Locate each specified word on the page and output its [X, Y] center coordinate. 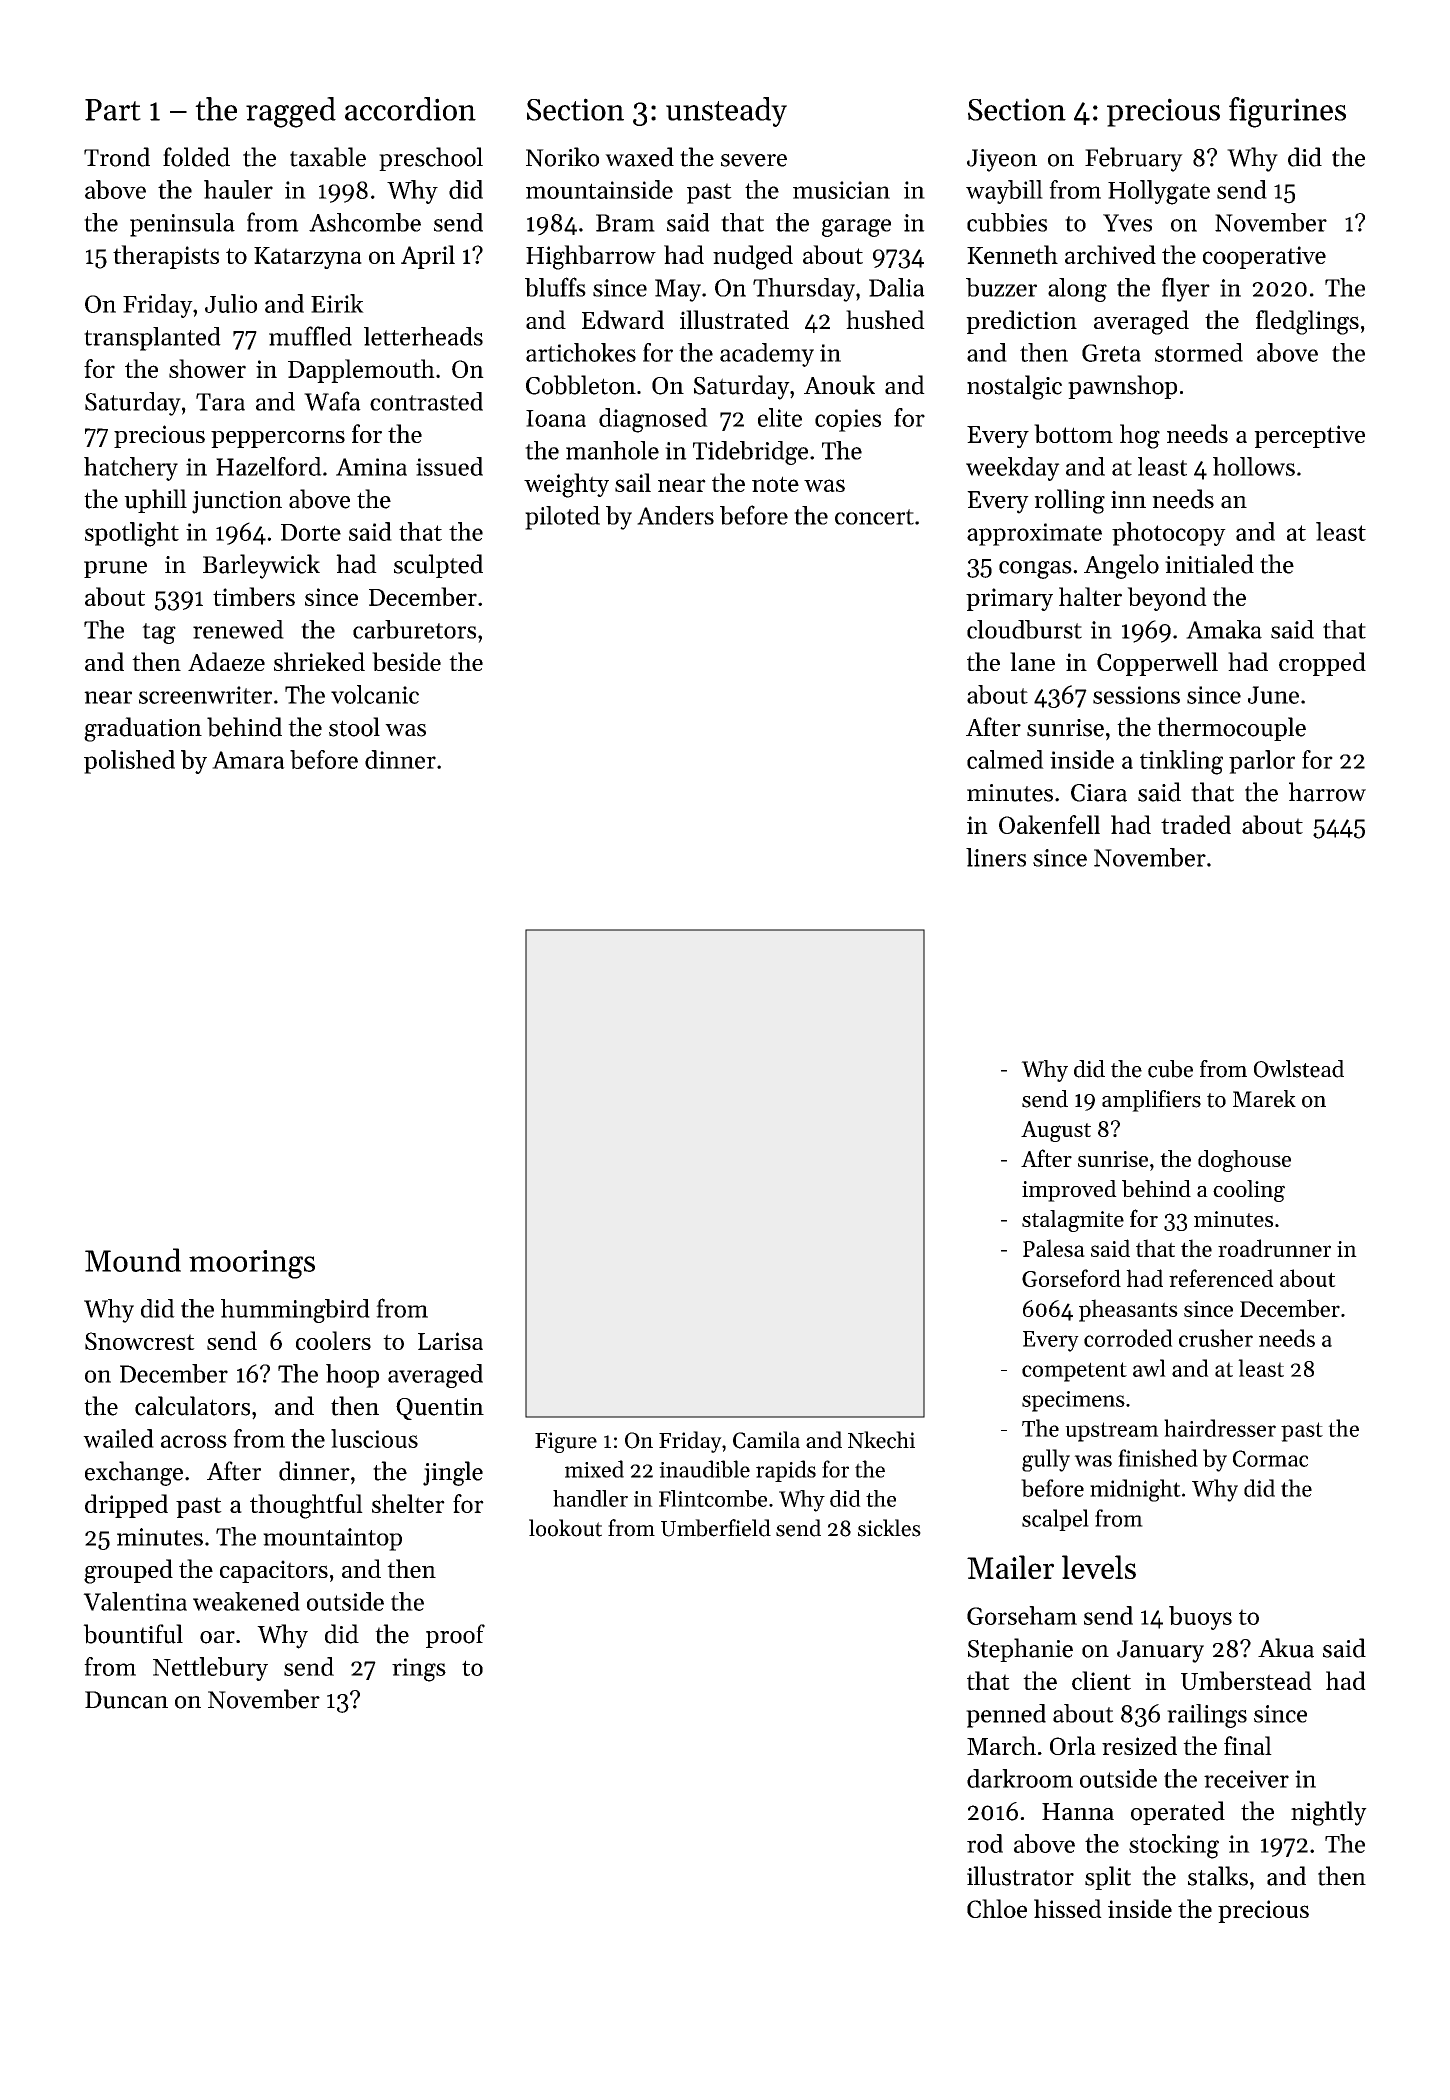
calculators [192, 1406]
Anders [675, 515]
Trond [117, 157]
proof [455, 1636]
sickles [889, 1528]
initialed [1209, 564]
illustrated [734, 319]
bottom [1073, 433]
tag [159, 633]
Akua [1286, 1648]
